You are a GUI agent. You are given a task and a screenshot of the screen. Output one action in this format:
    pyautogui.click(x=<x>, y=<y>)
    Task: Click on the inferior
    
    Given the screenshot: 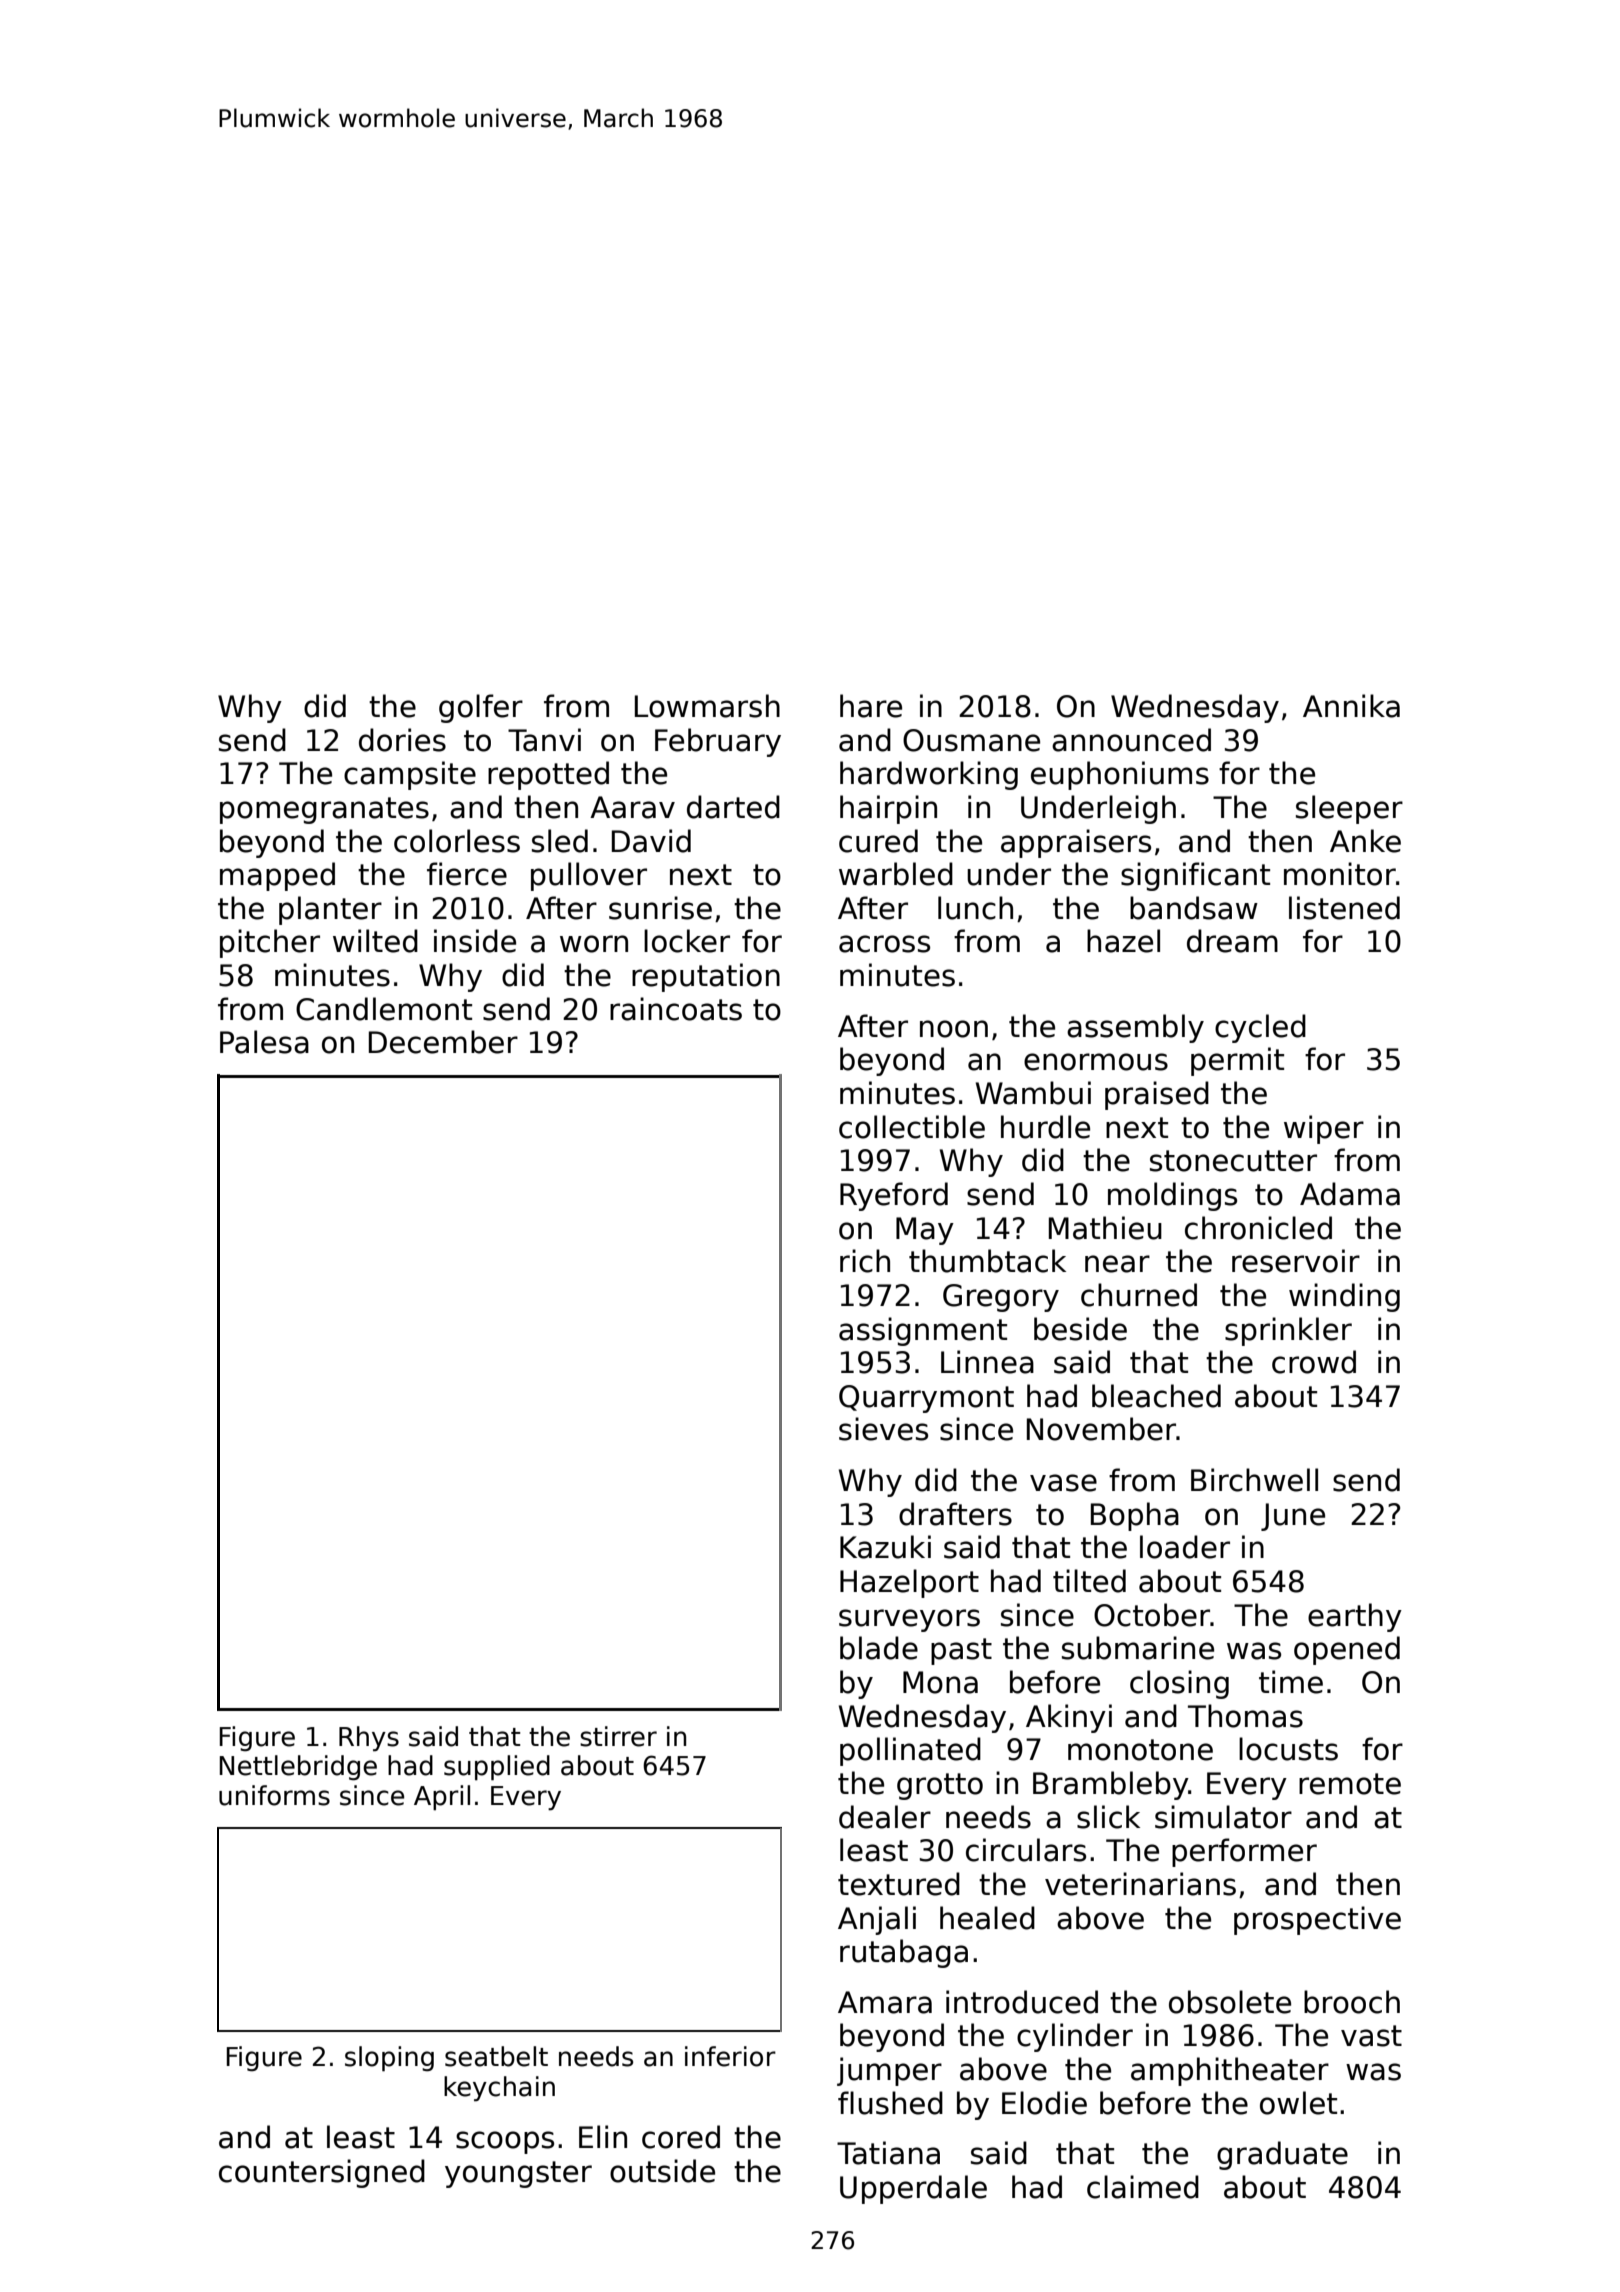 What is the action you would take?
    pyautogui.click(x=730, y=2056)
